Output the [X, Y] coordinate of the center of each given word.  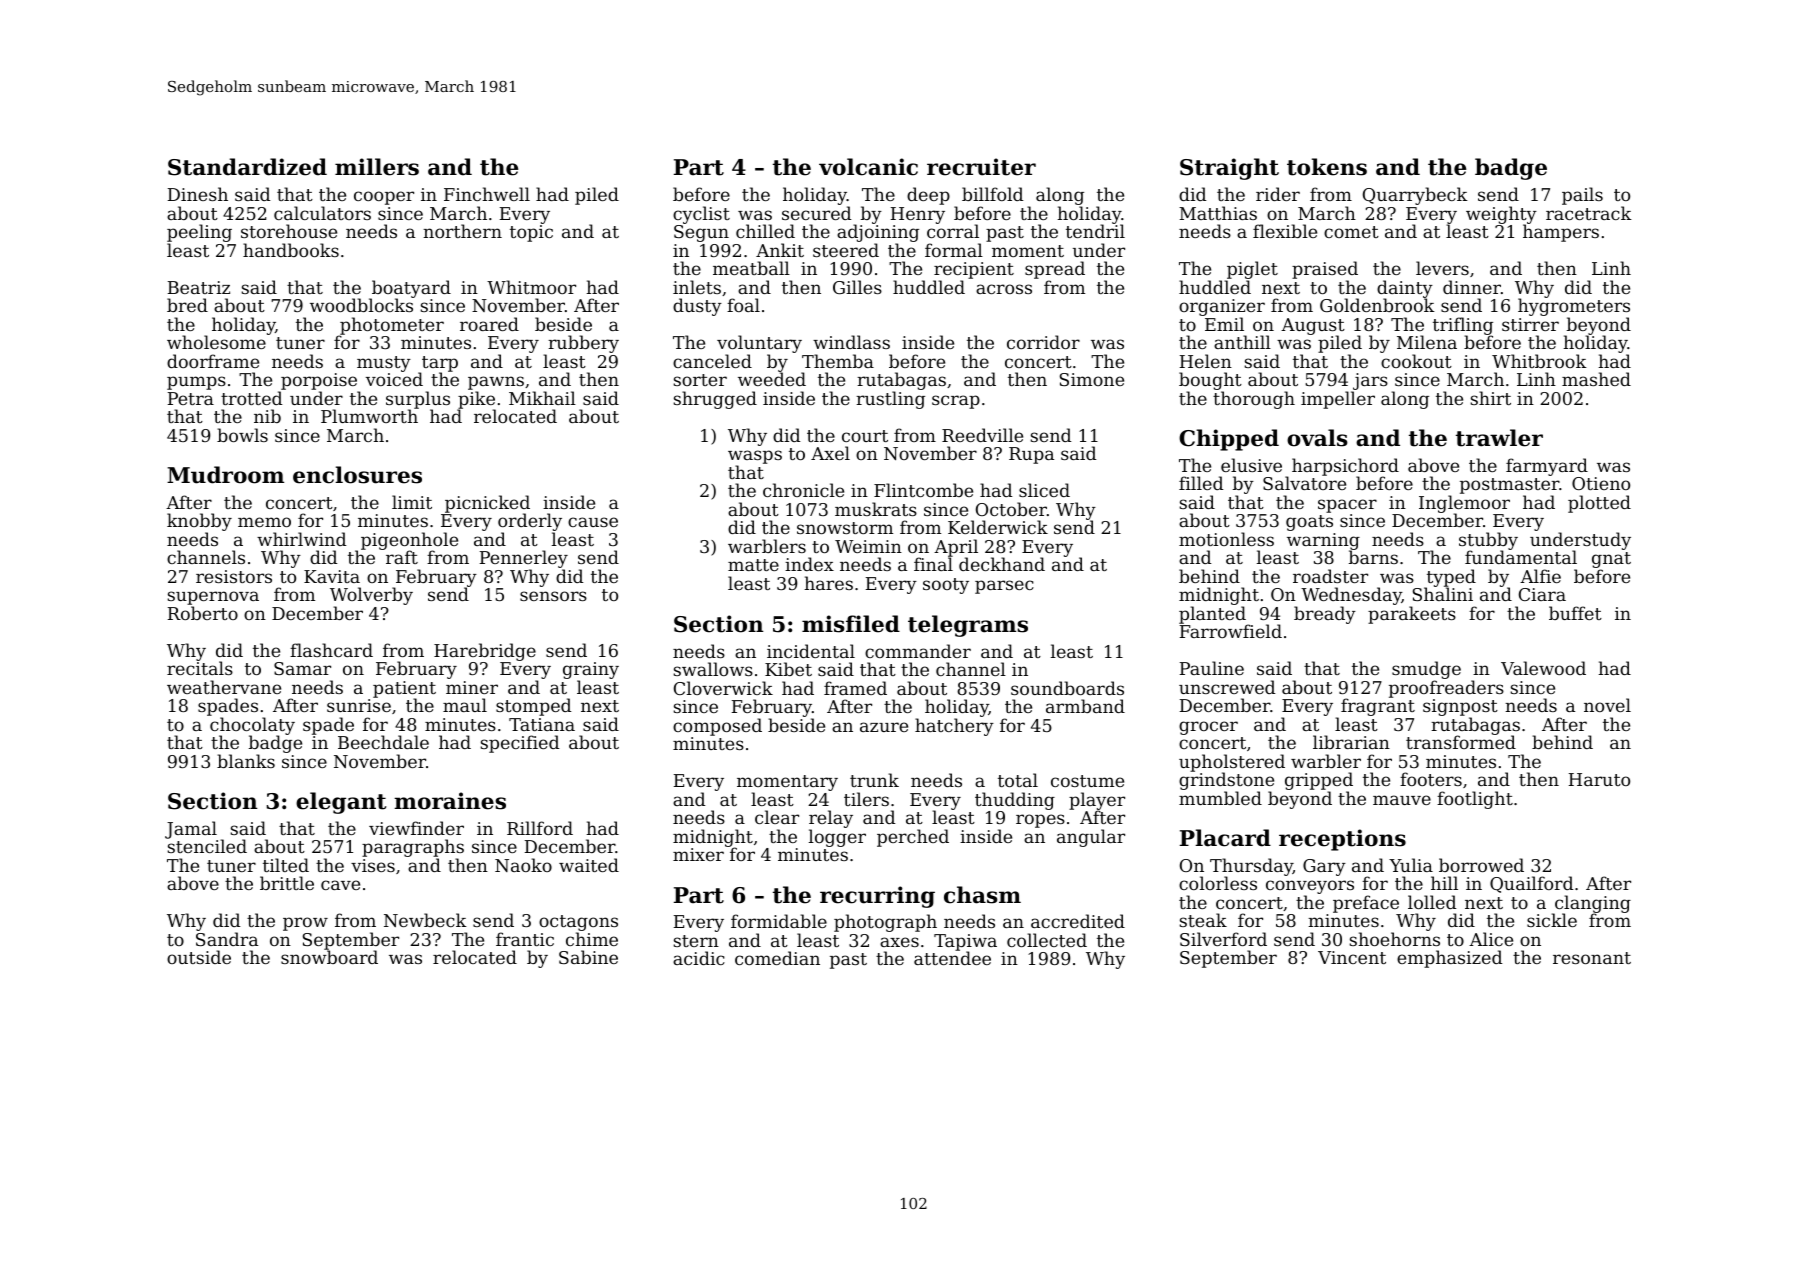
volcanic [868, 167]
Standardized [247, 167]
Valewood [1543, 668]
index [809, 564]
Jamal [191, 830]
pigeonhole [409, 541]
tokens [1327, 167]
